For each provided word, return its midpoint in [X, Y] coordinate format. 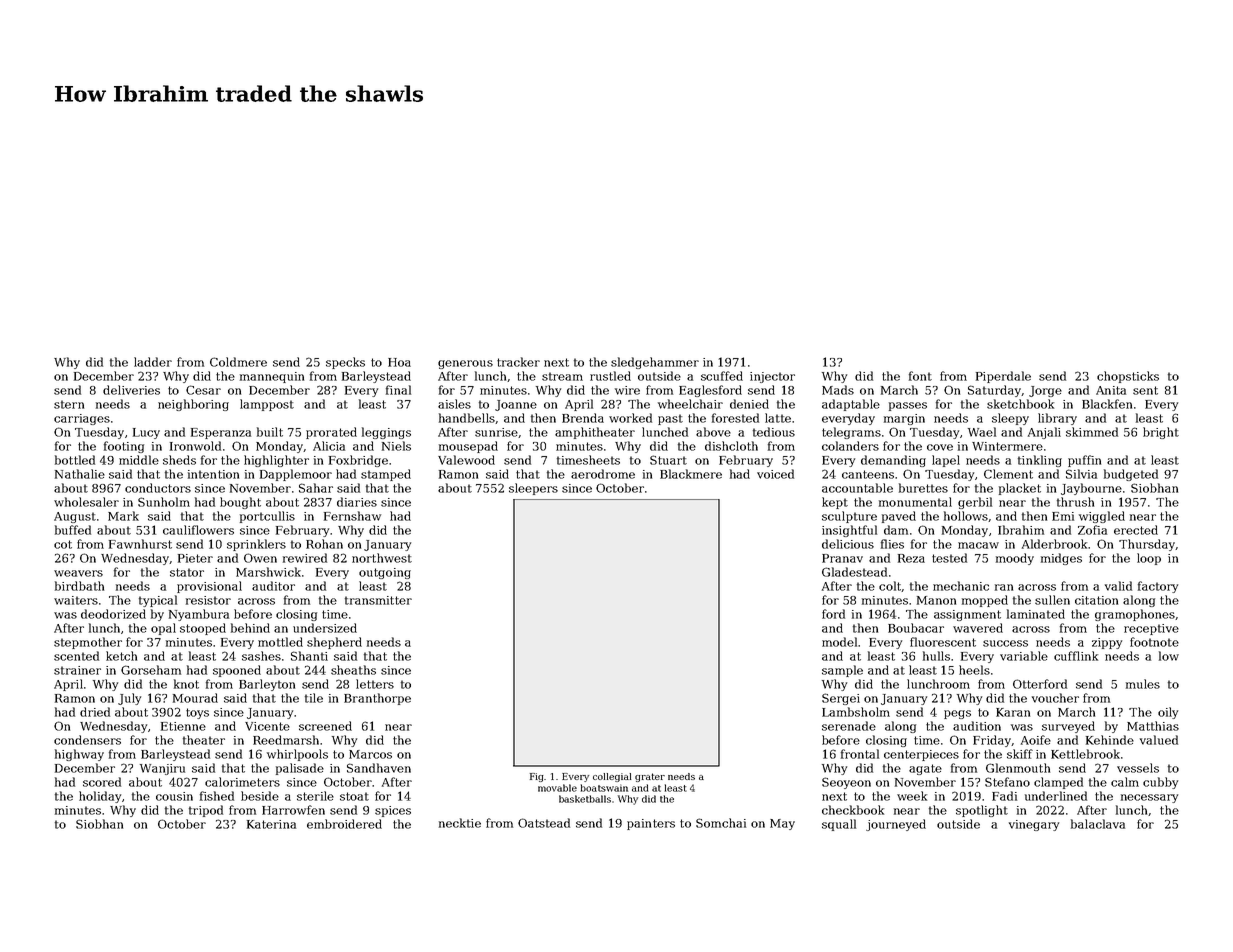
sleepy [1010, 419]
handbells [467, 418]
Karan [1013, 712]
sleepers [533, 489]
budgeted [1131, 475]
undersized [325, 628]
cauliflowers [198, 530]
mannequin [272, 377]
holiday [100, 797]
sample [842, 671]
